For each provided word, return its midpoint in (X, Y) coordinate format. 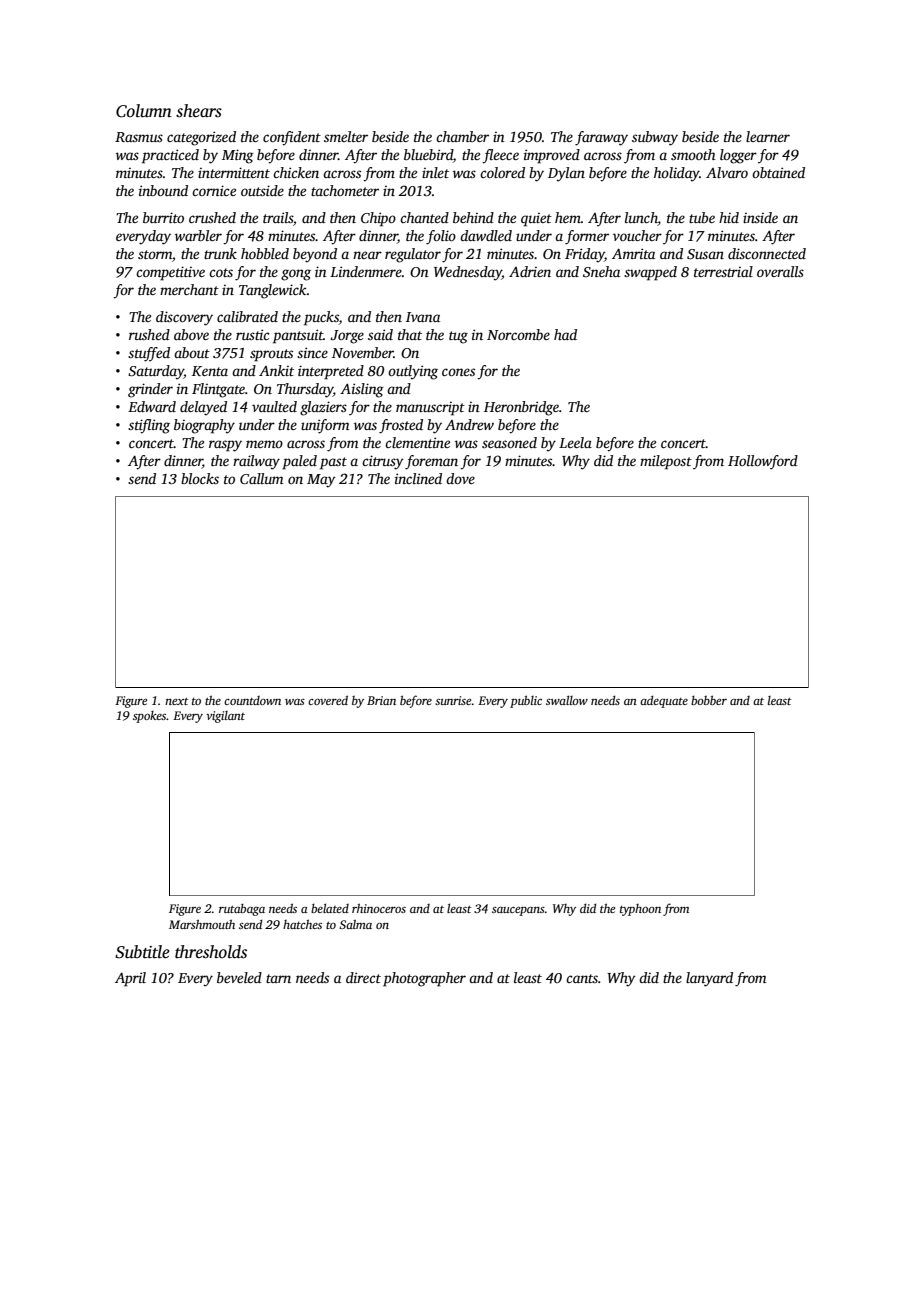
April (130, 979)
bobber (709, 700)
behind (473, 217)
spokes (150, 717)
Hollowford (763, 462)
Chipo (378, 219)
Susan (705, 254)
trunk (220, 253)
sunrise (453, 700)
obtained (778, 172)
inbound (163, 190)
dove (460, 478)
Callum (261, 478)
